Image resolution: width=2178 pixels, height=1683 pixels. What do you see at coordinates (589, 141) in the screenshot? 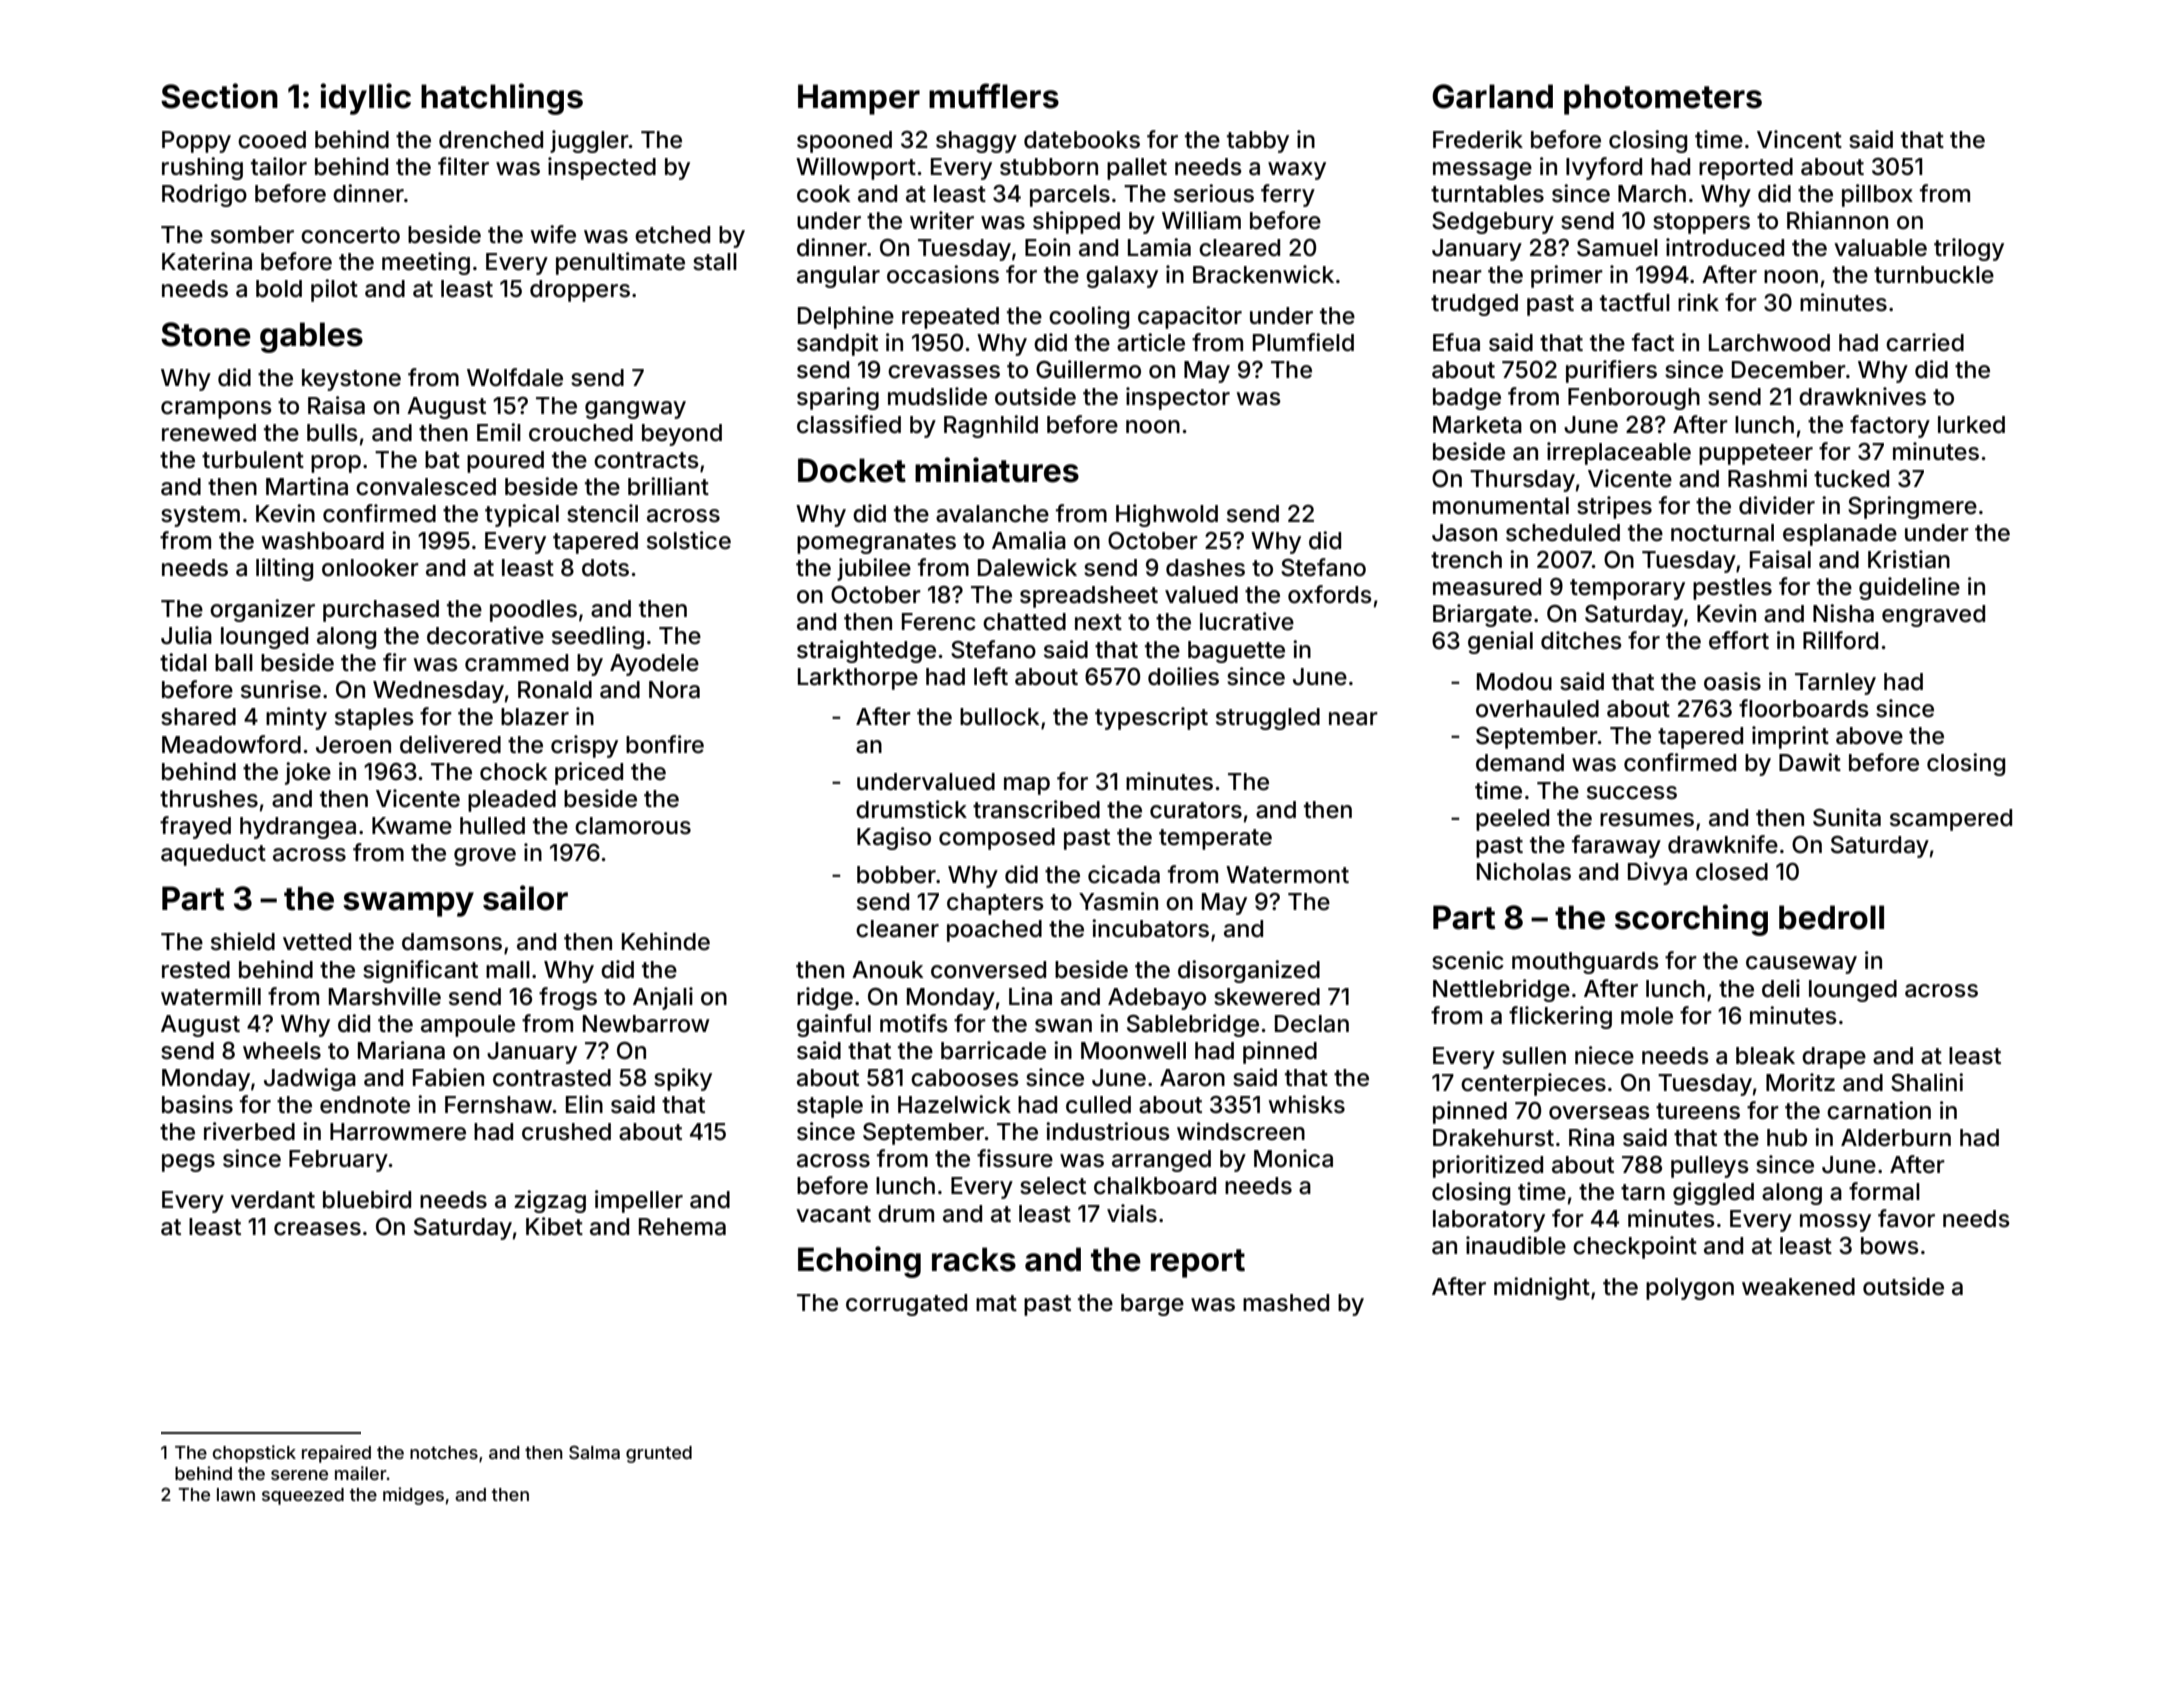
I see `juggler` at bounding box center [589, 141].
